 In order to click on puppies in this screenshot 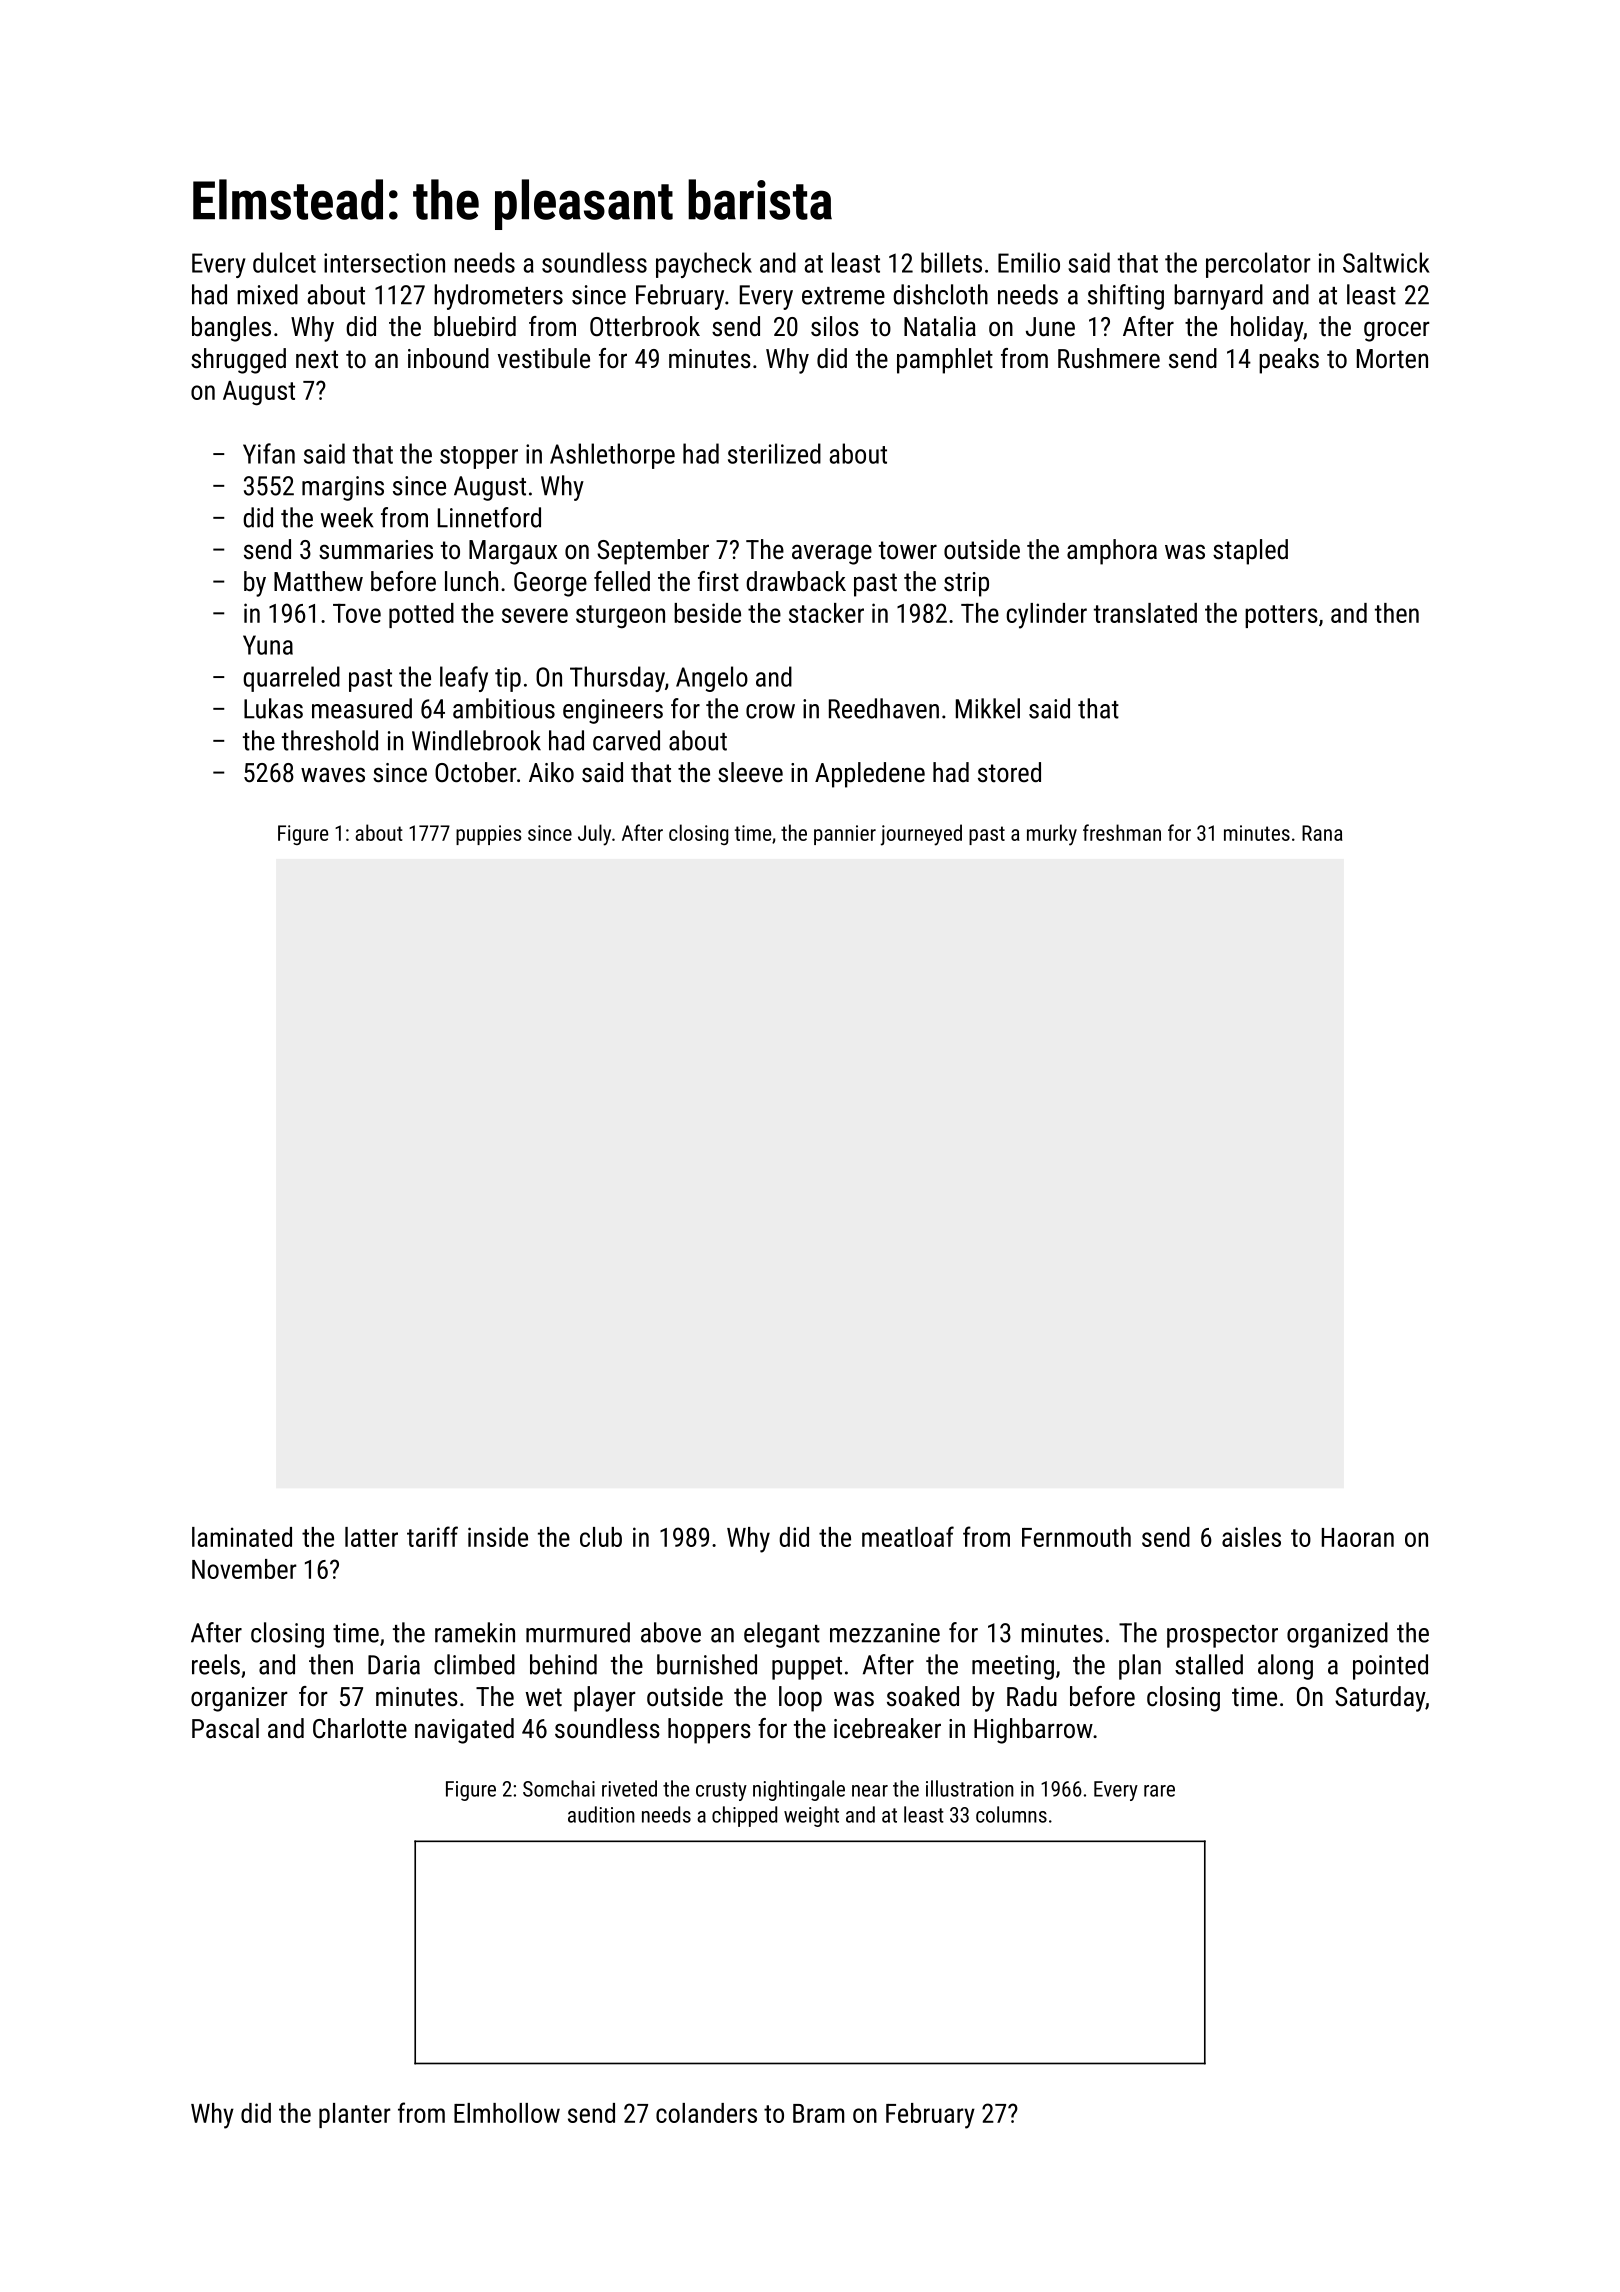, I will do `click(488, 835)`.
